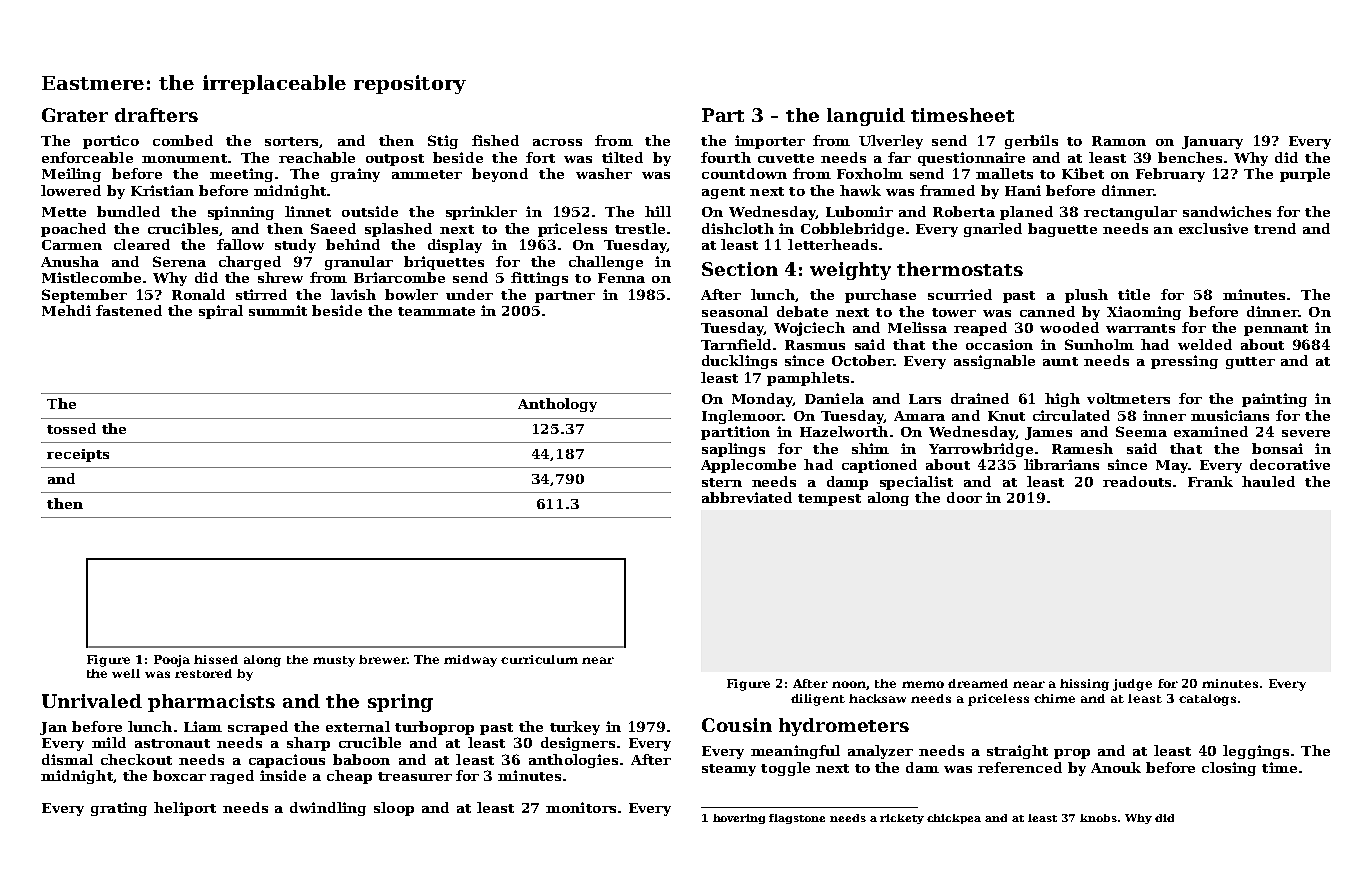 The image size is (1372, 887). Describe the element at coordinates (119, 809) in the screenshot. I see `grating` at that location.
